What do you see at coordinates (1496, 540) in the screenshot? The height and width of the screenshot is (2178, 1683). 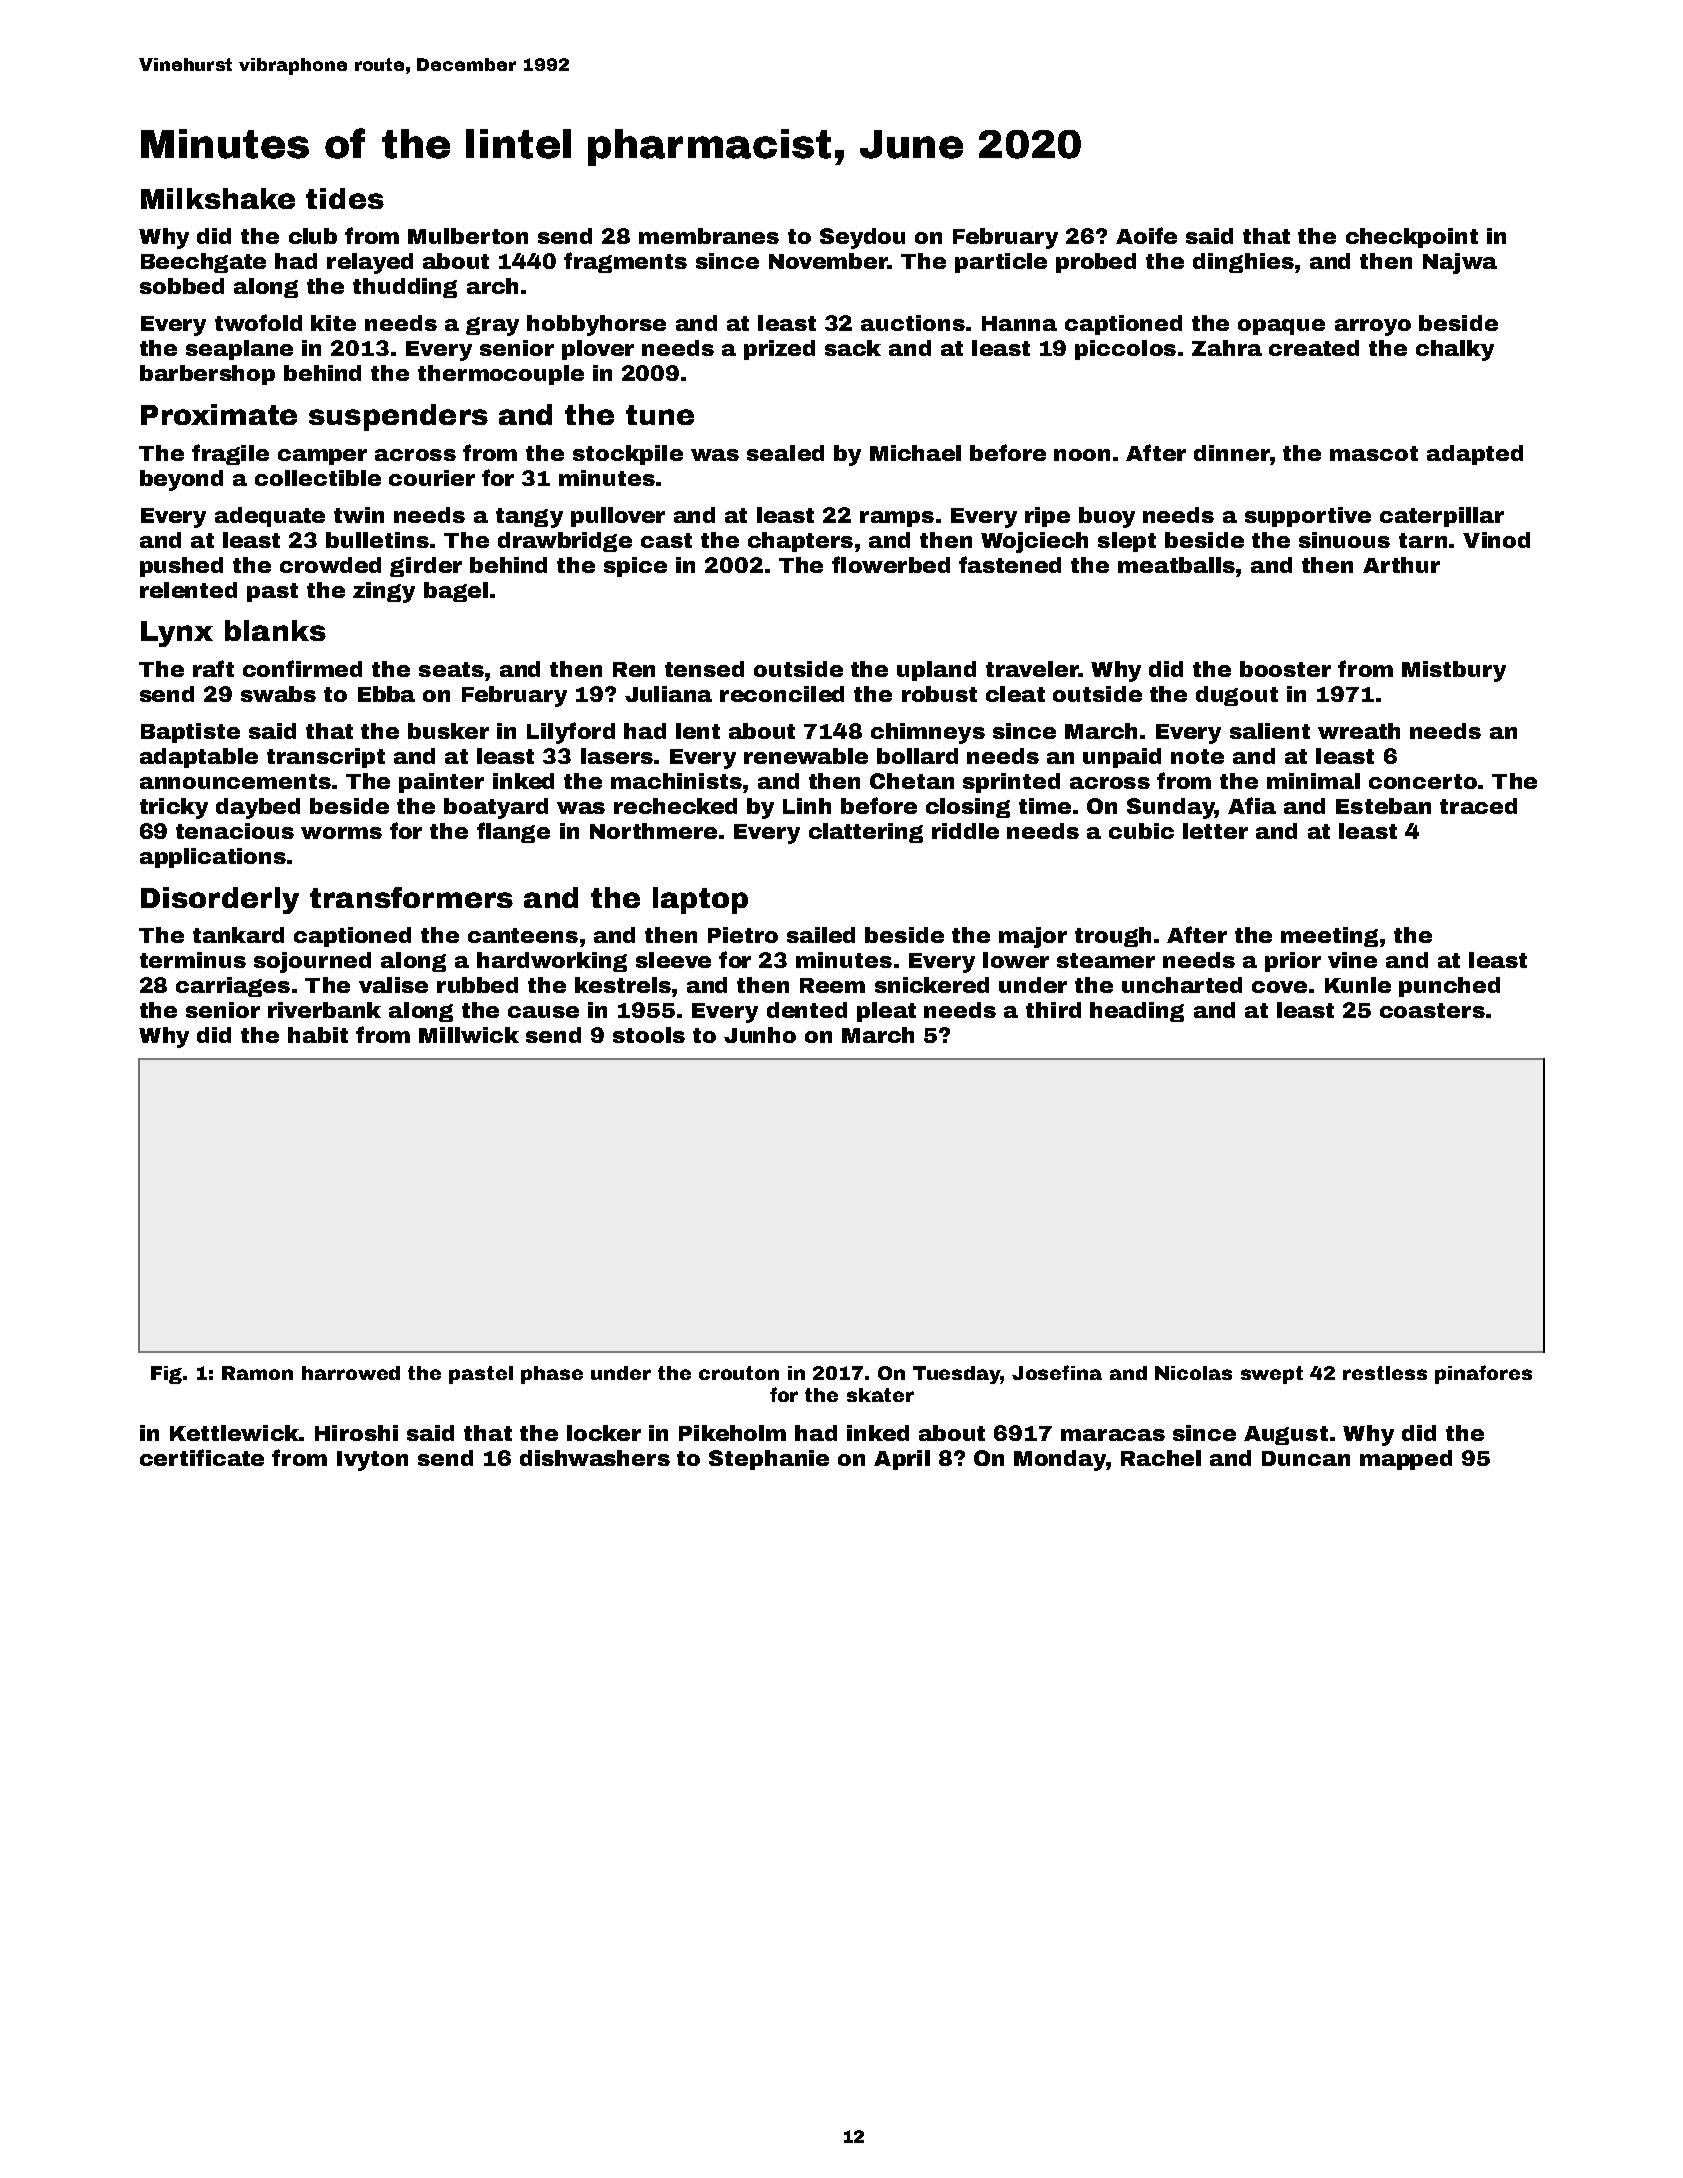 I see `Vinod` at bounding box center [1496, 540].
